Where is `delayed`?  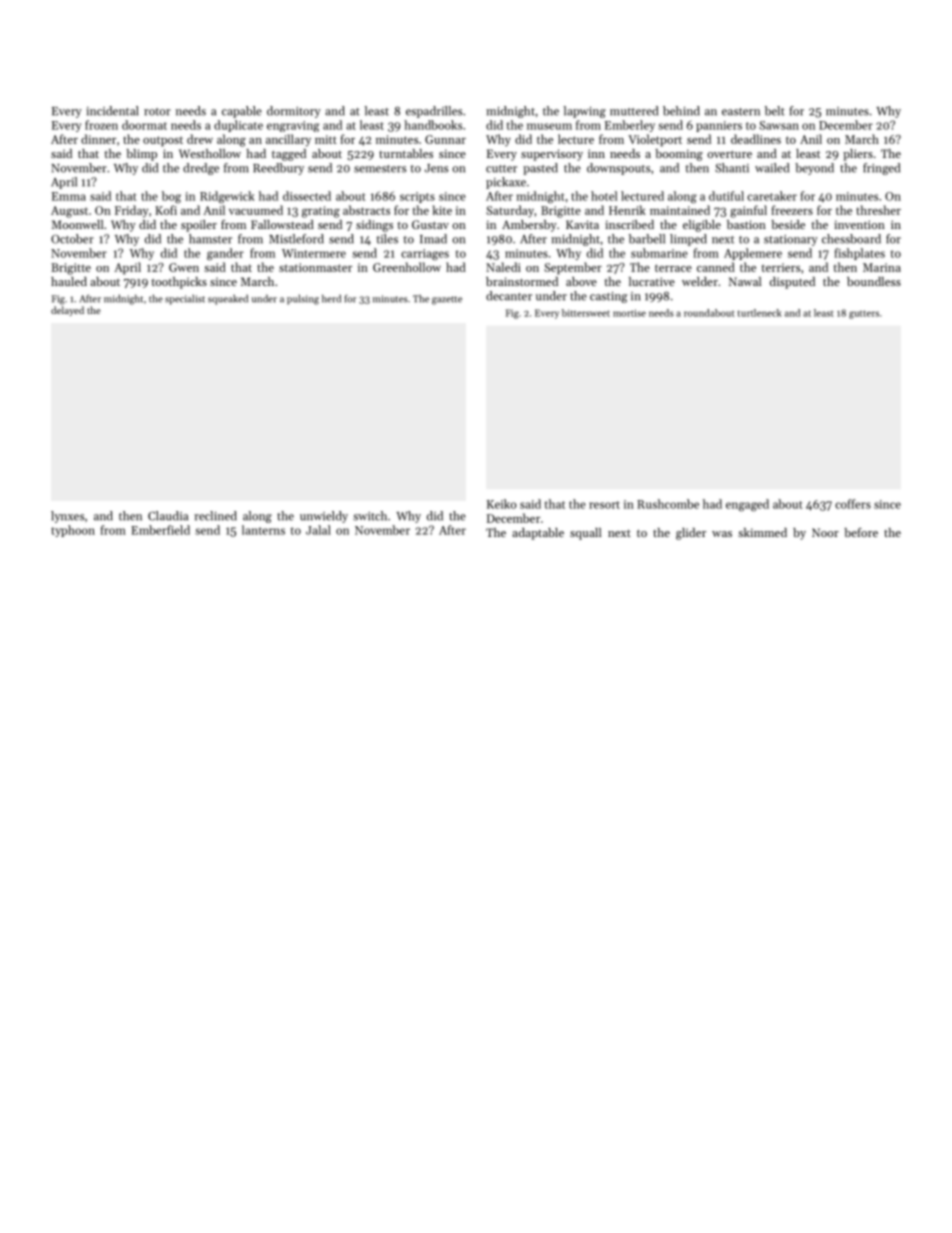
delayed is located at coordinates (67, 311).
